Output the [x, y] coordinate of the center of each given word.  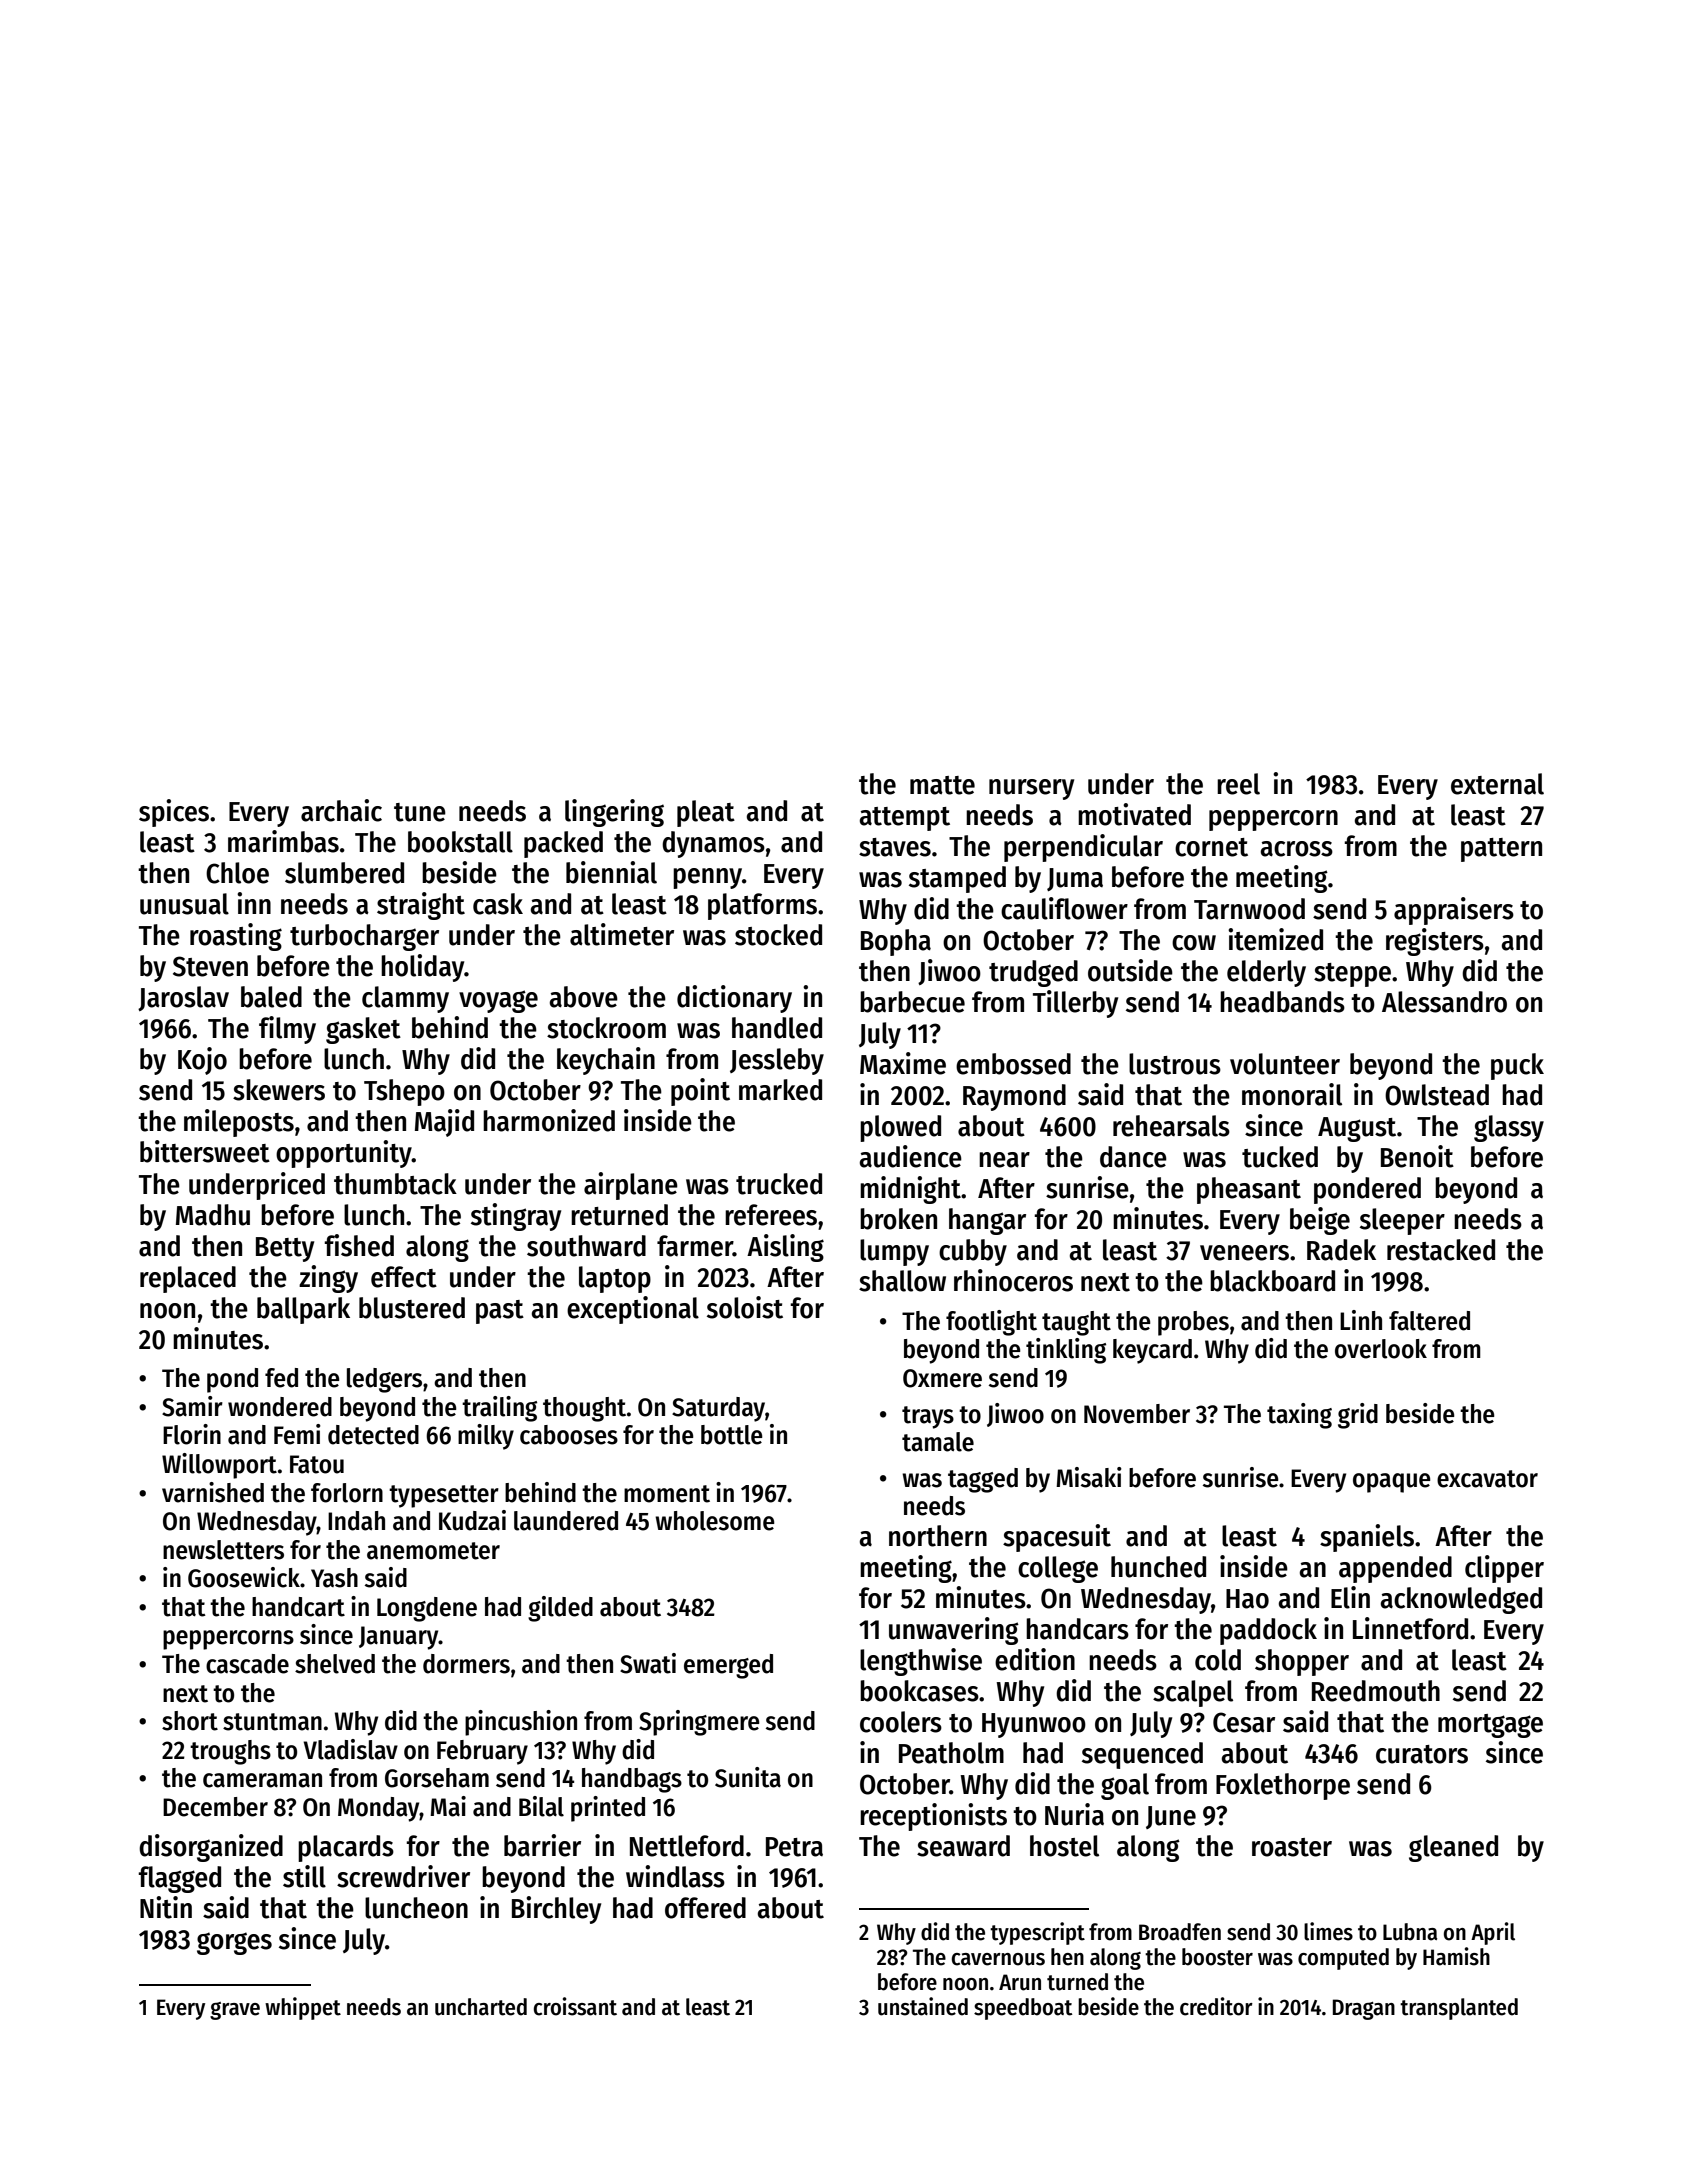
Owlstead [1437, 1095]
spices [174, 813]
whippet [303, 2008]
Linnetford [1410, 1628]
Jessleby [777, 1061]
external [1497, 784]
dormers [466, 1664]
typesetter [444, 1496]
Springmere [699, 1723]
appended [1395, 1569]
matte [942, 785]
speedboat [1023, 2009]
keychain [606, 1061]
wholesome [715, 1521]
